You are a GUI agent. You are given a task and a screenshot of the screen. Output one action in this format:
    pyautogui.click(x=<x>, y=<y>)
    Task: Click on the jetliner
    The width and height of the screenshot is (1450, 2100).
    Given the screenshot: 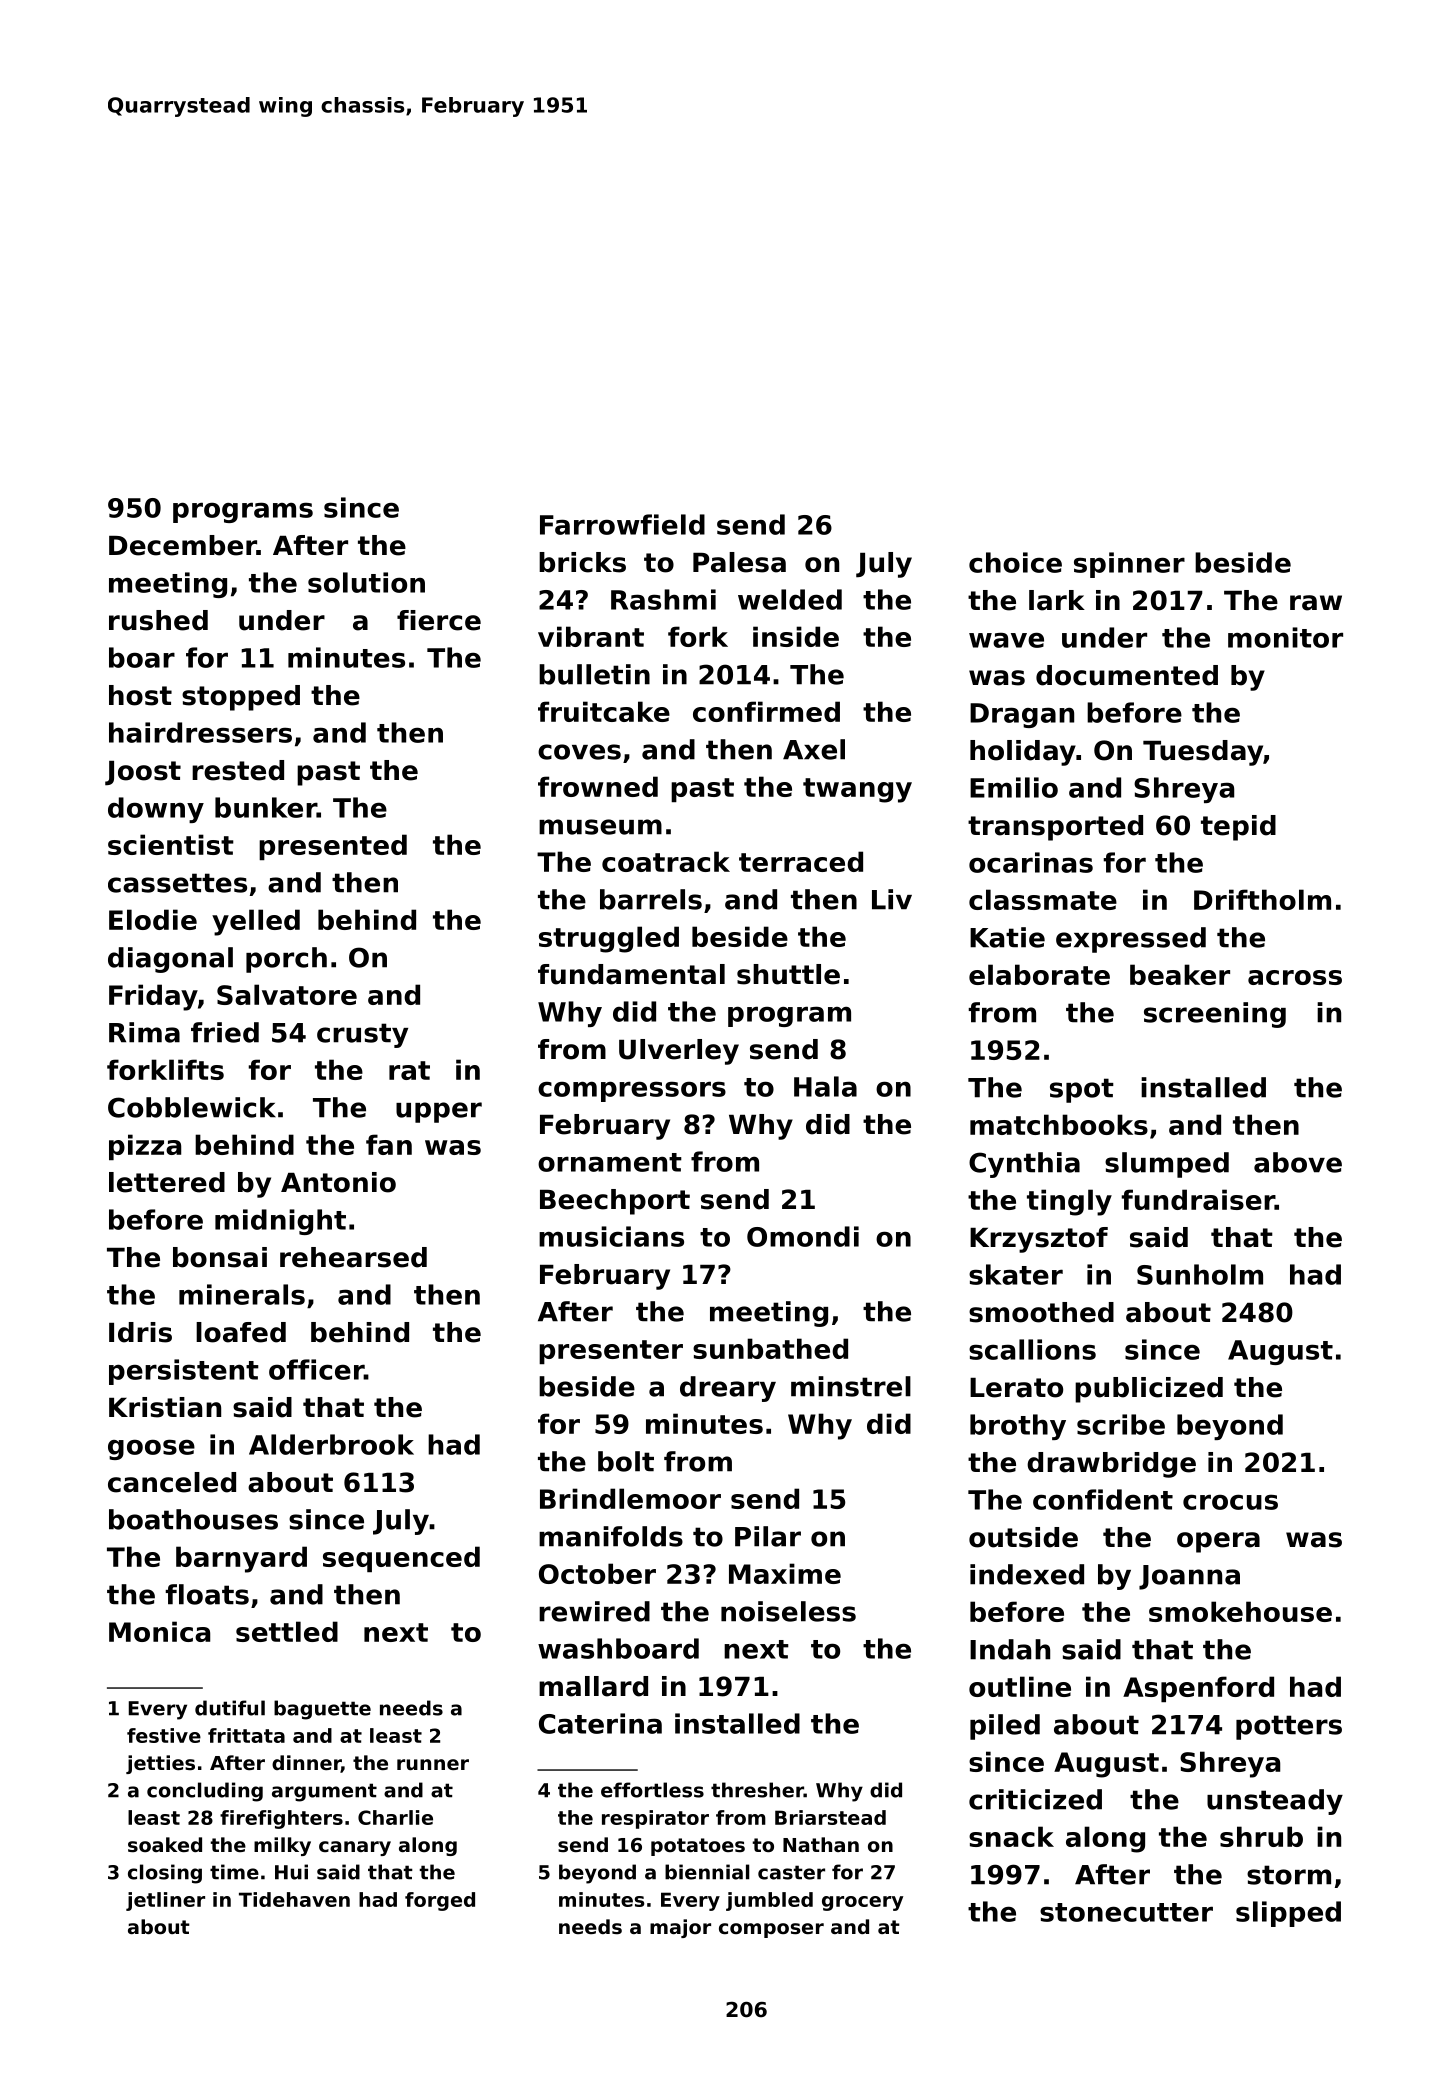 What is the action you would take?
    pyautogui.click(x=165, y=1901)
